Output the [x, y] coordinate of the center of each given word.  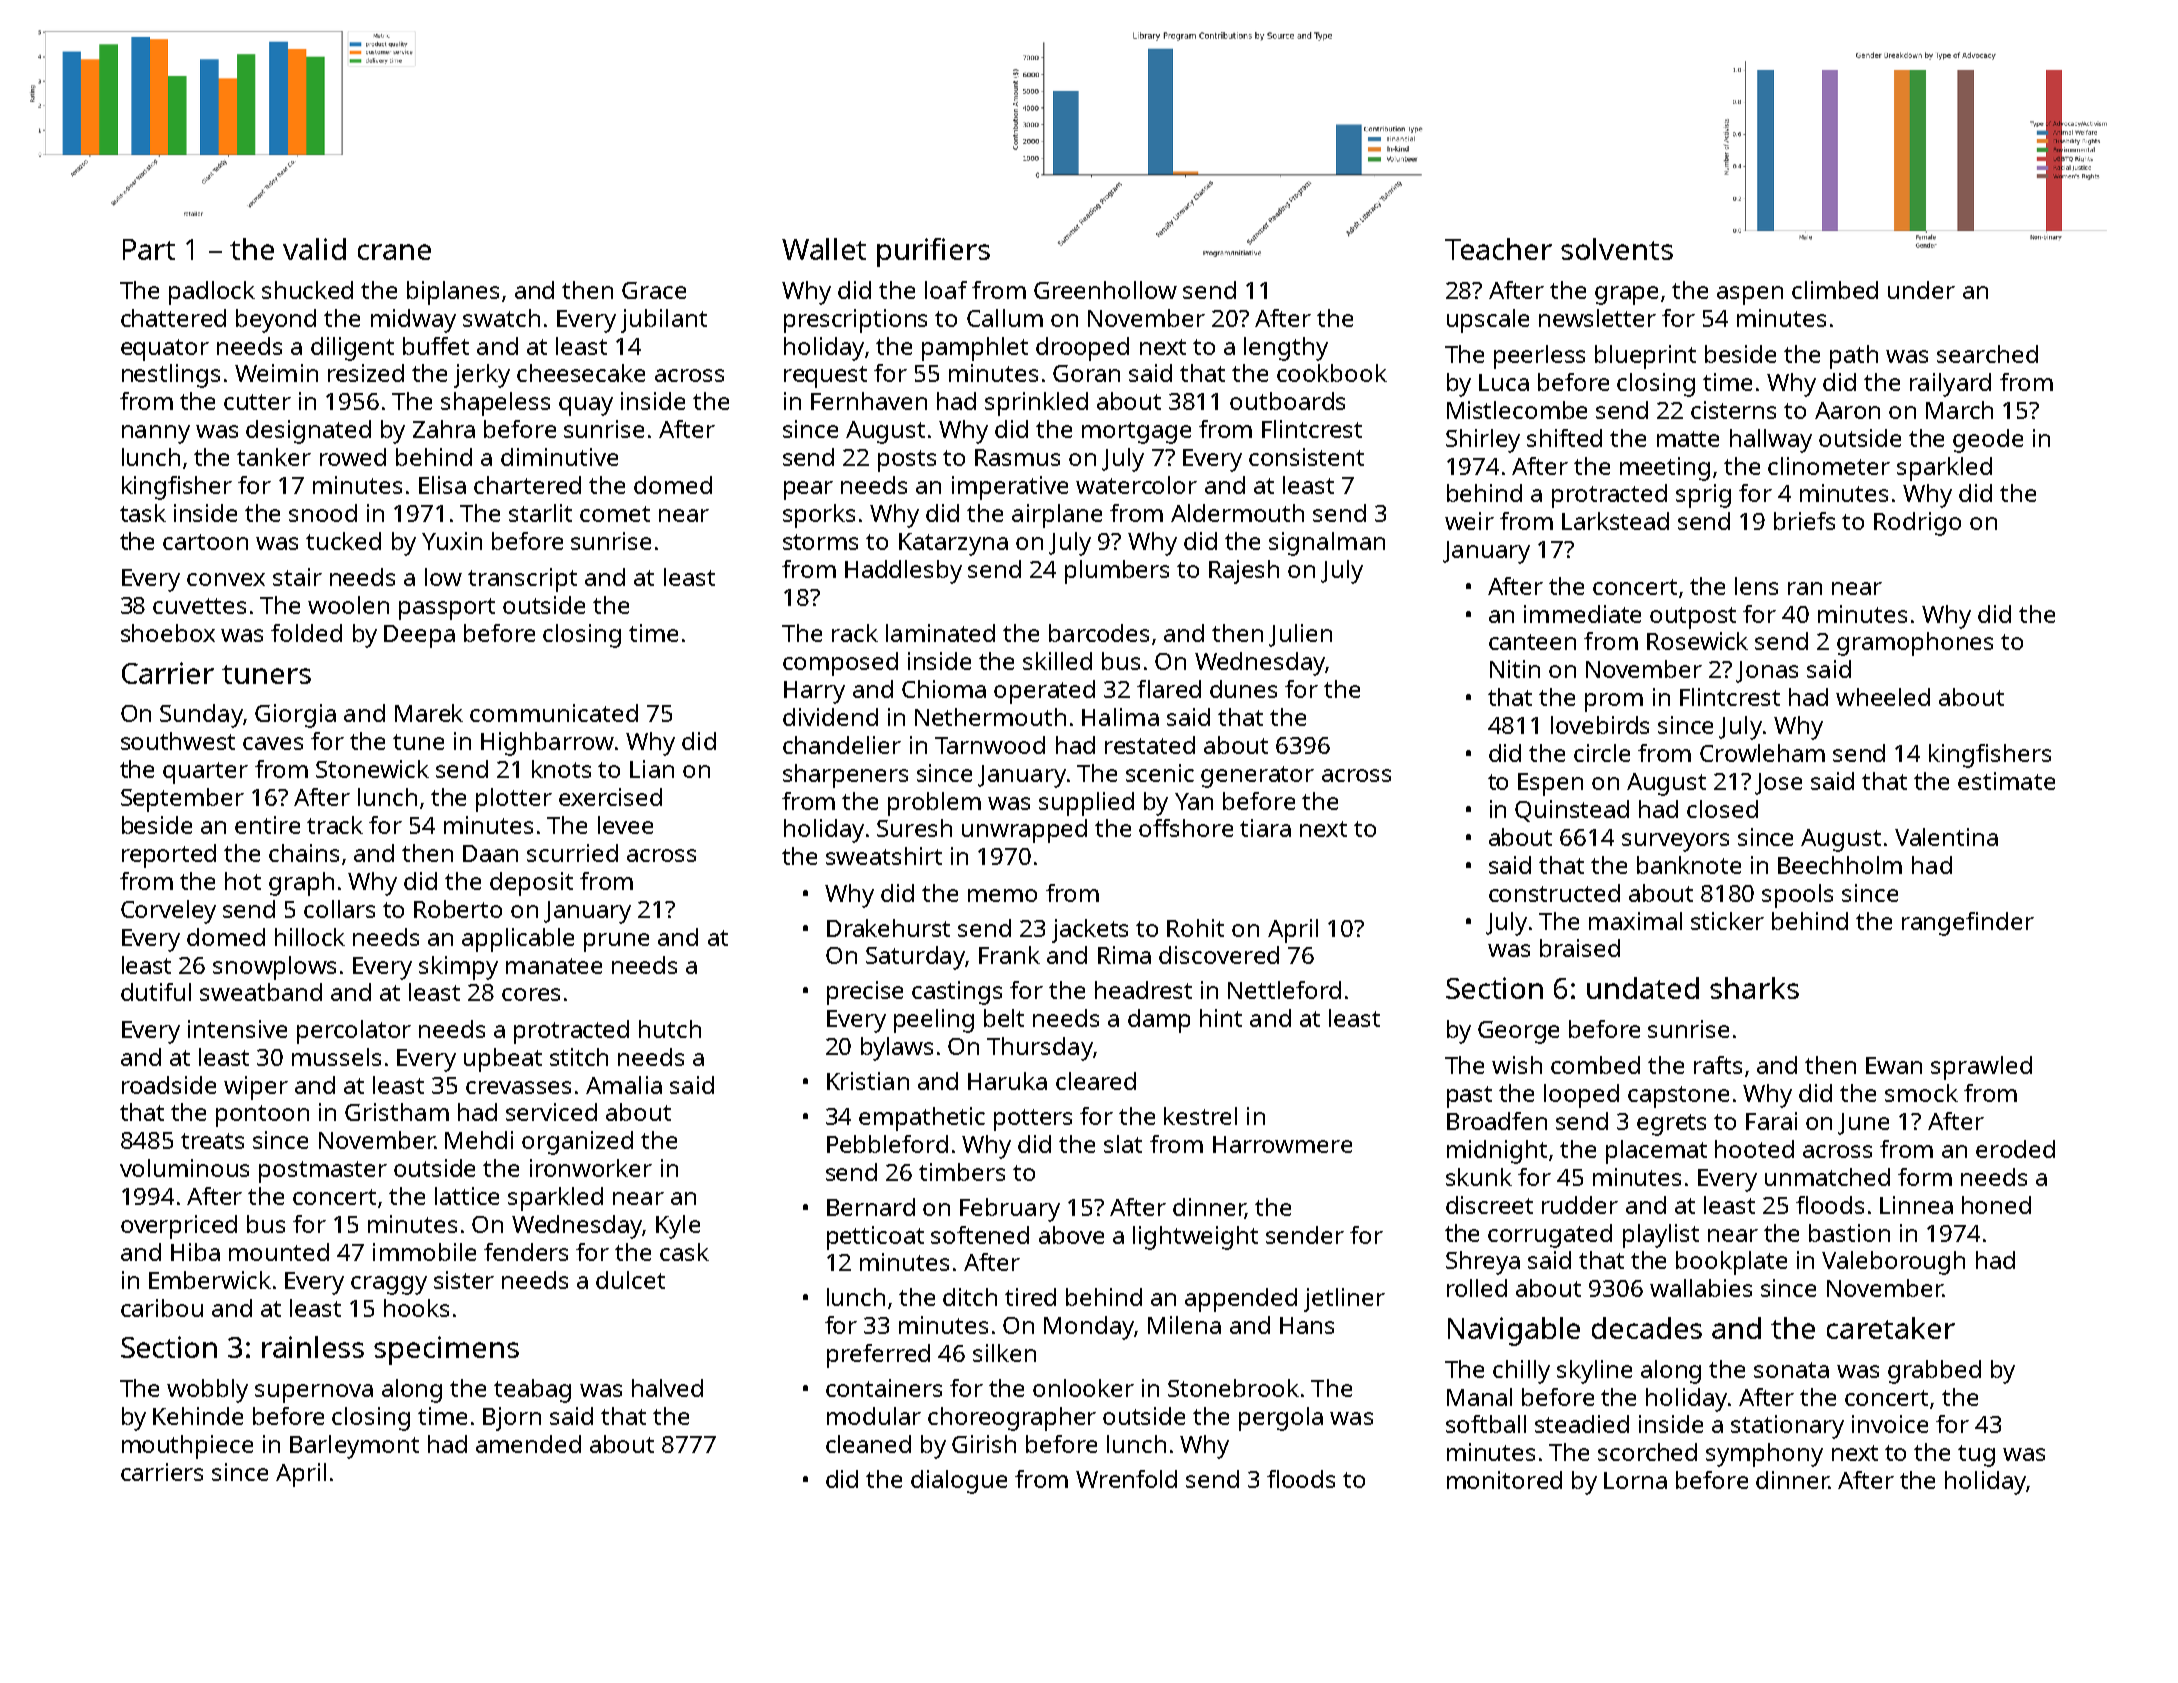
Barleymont [354, 1447]
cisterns [1733, 410]
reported [169, 856]
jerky [482, 376]
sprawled [1981, 1068]
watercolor [1136, 485]
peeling [934, 1021]
